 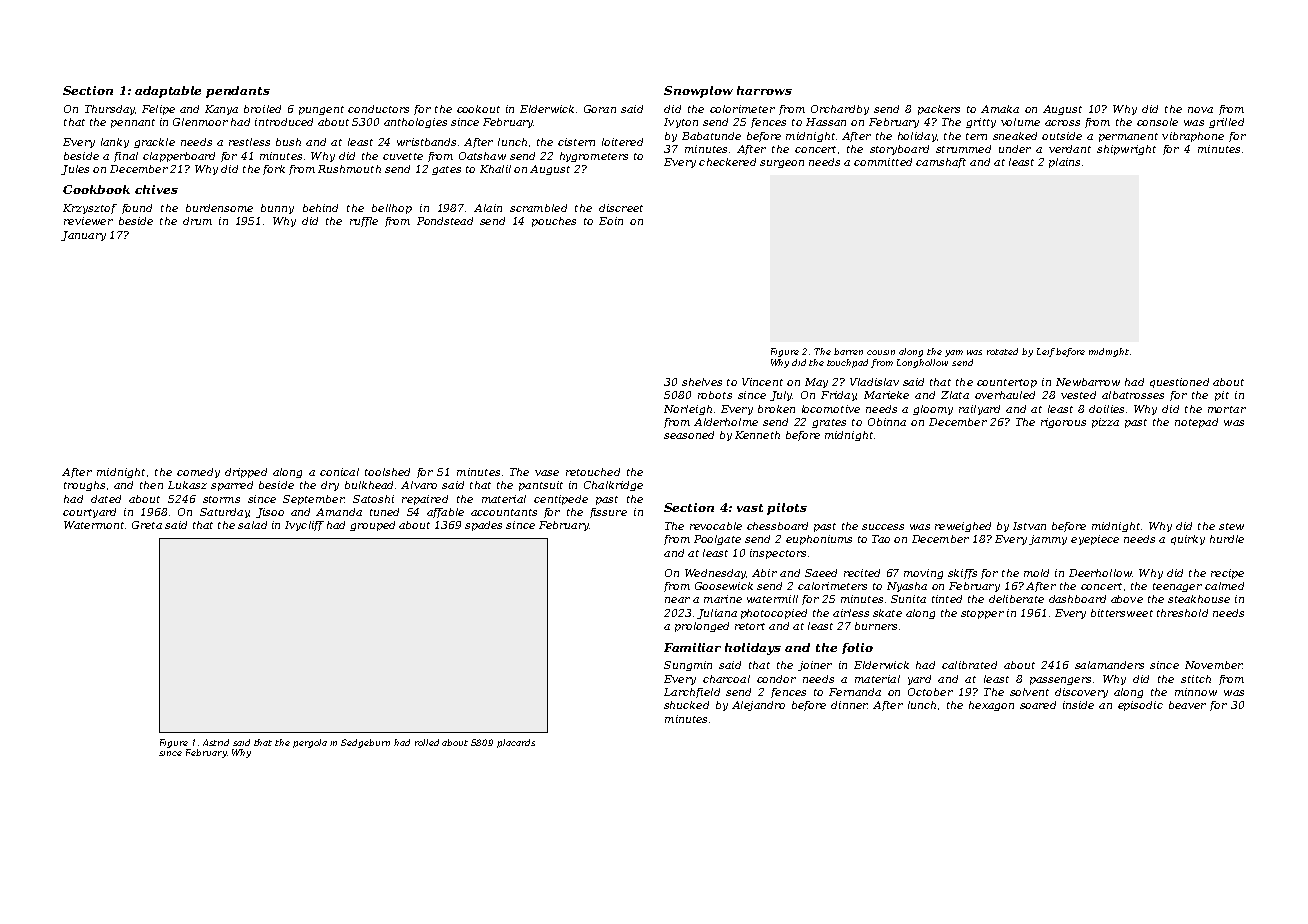 What do you see at coordinates (677, 600) in the screenshot?
I see `near` at bounding box center [677, 600].
